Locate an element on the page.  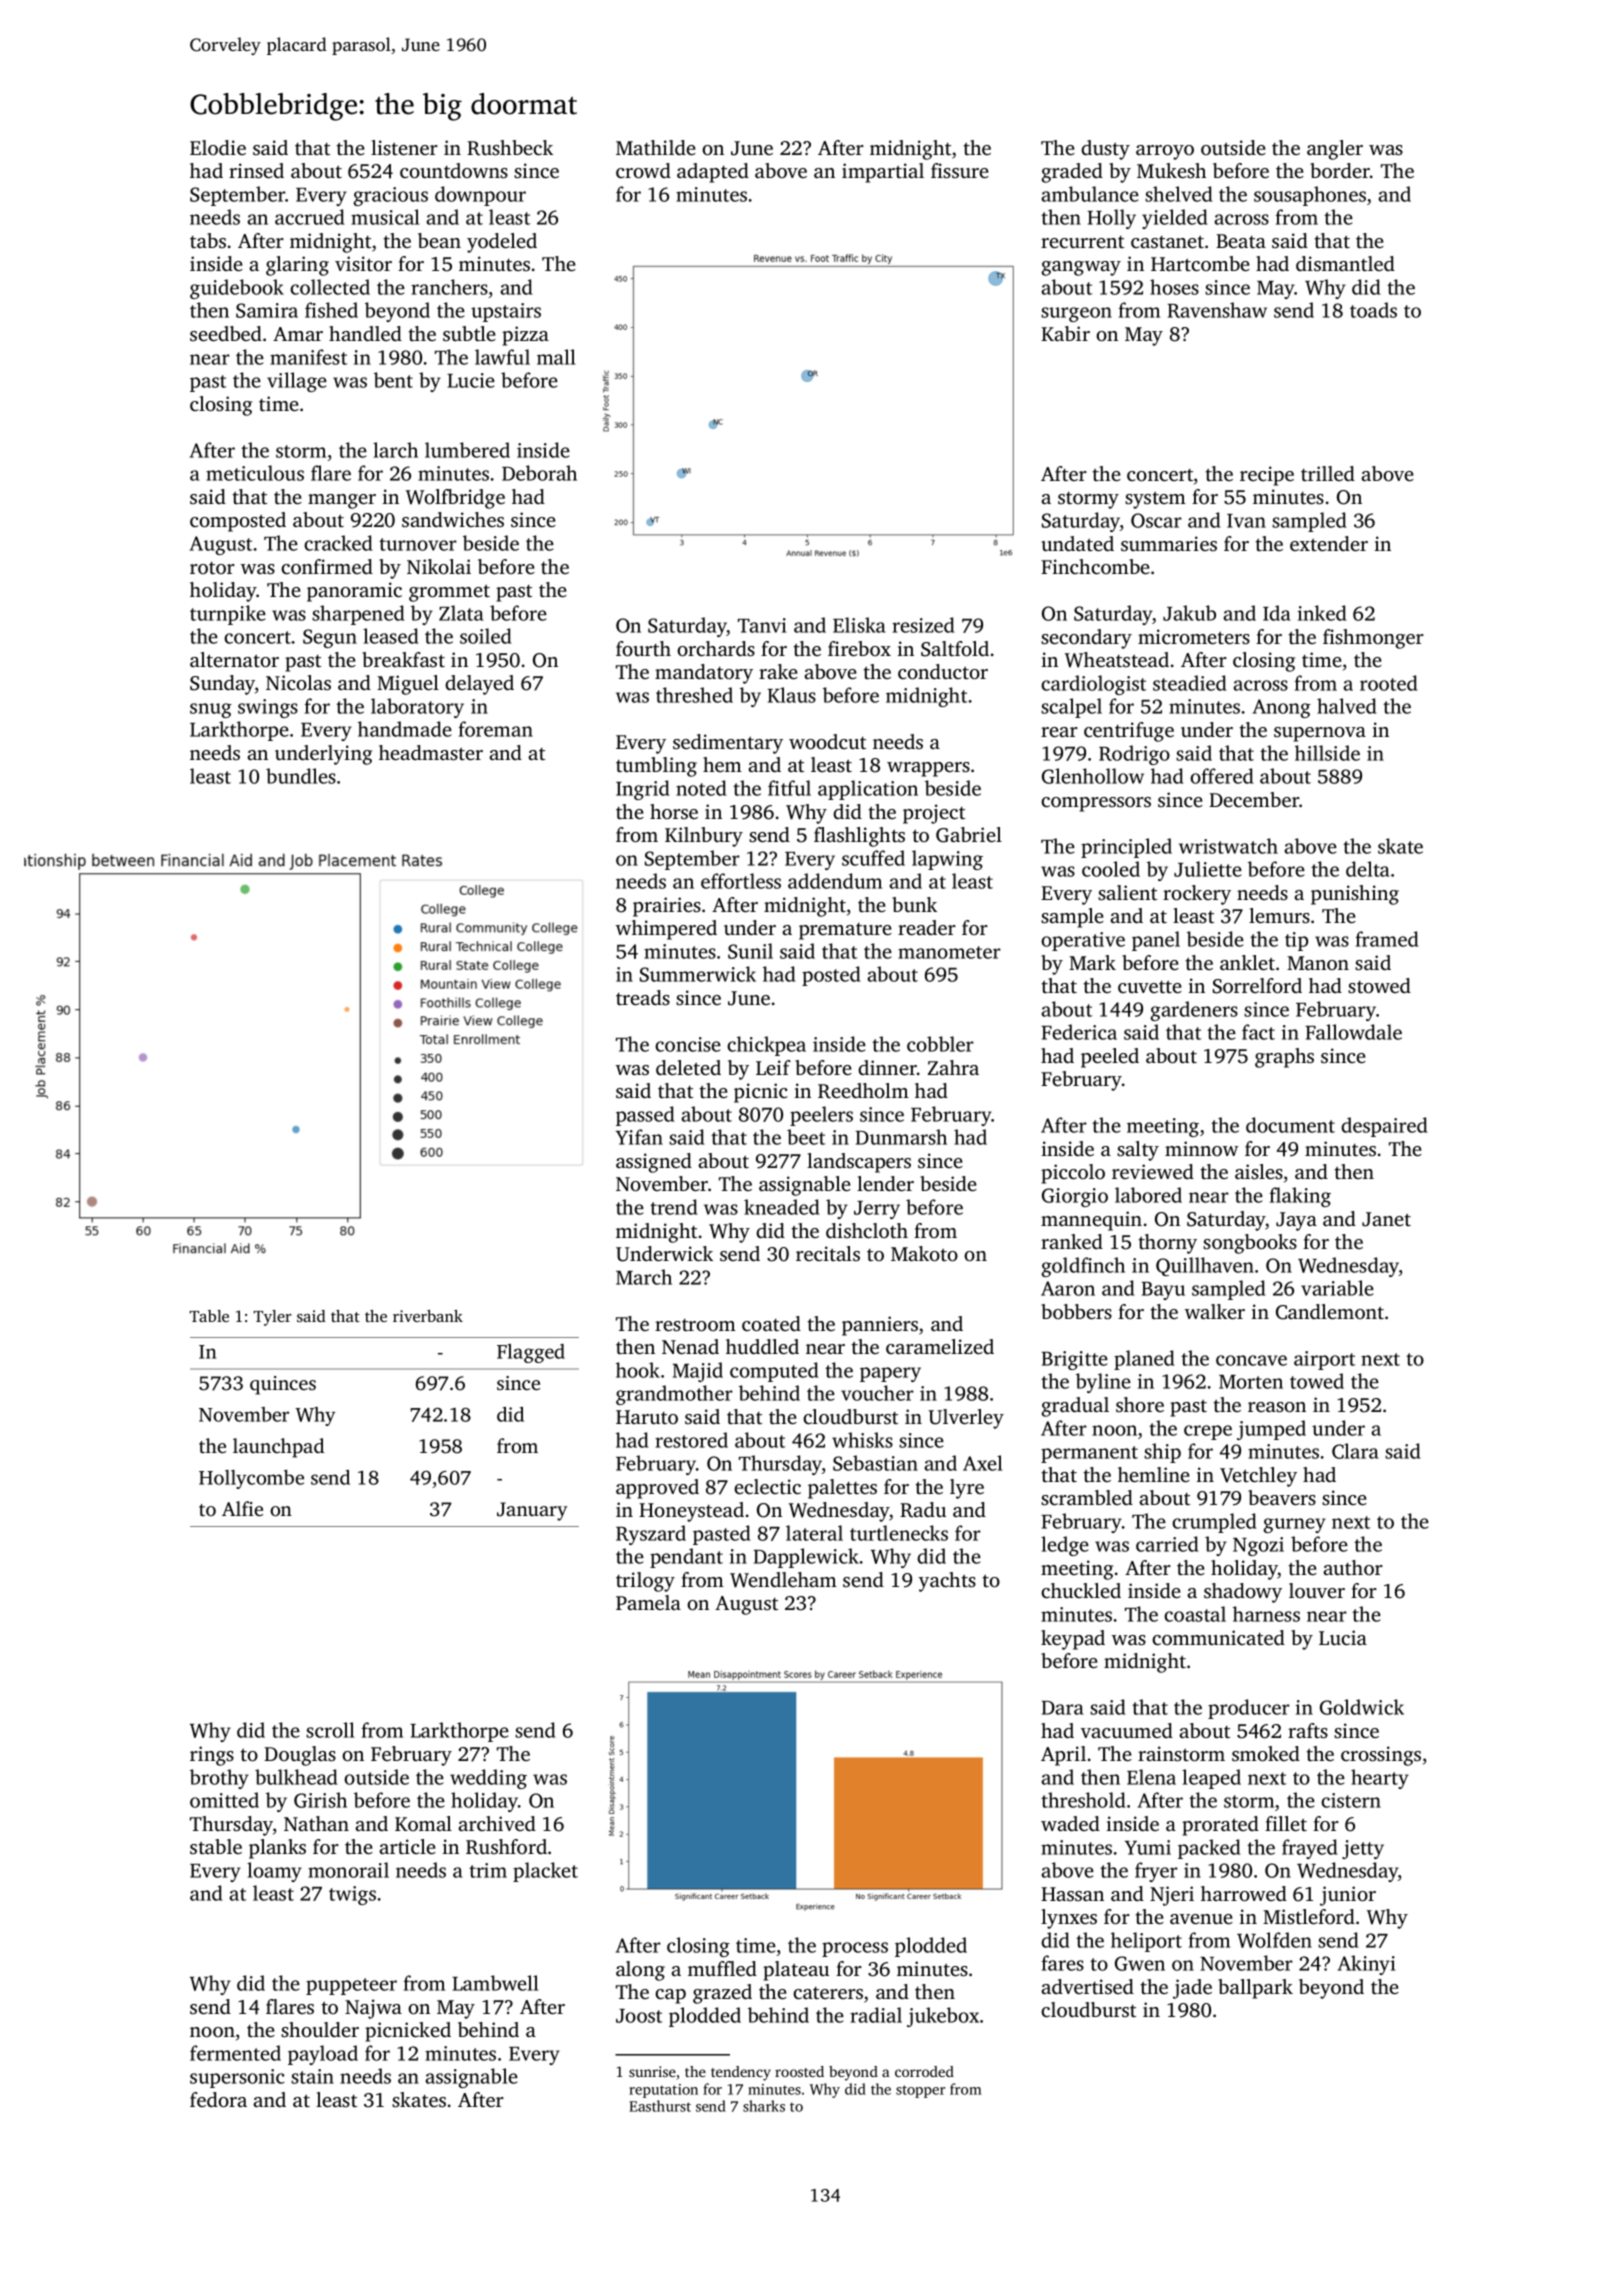
riverbank is located at coordinates (428, 1316).
